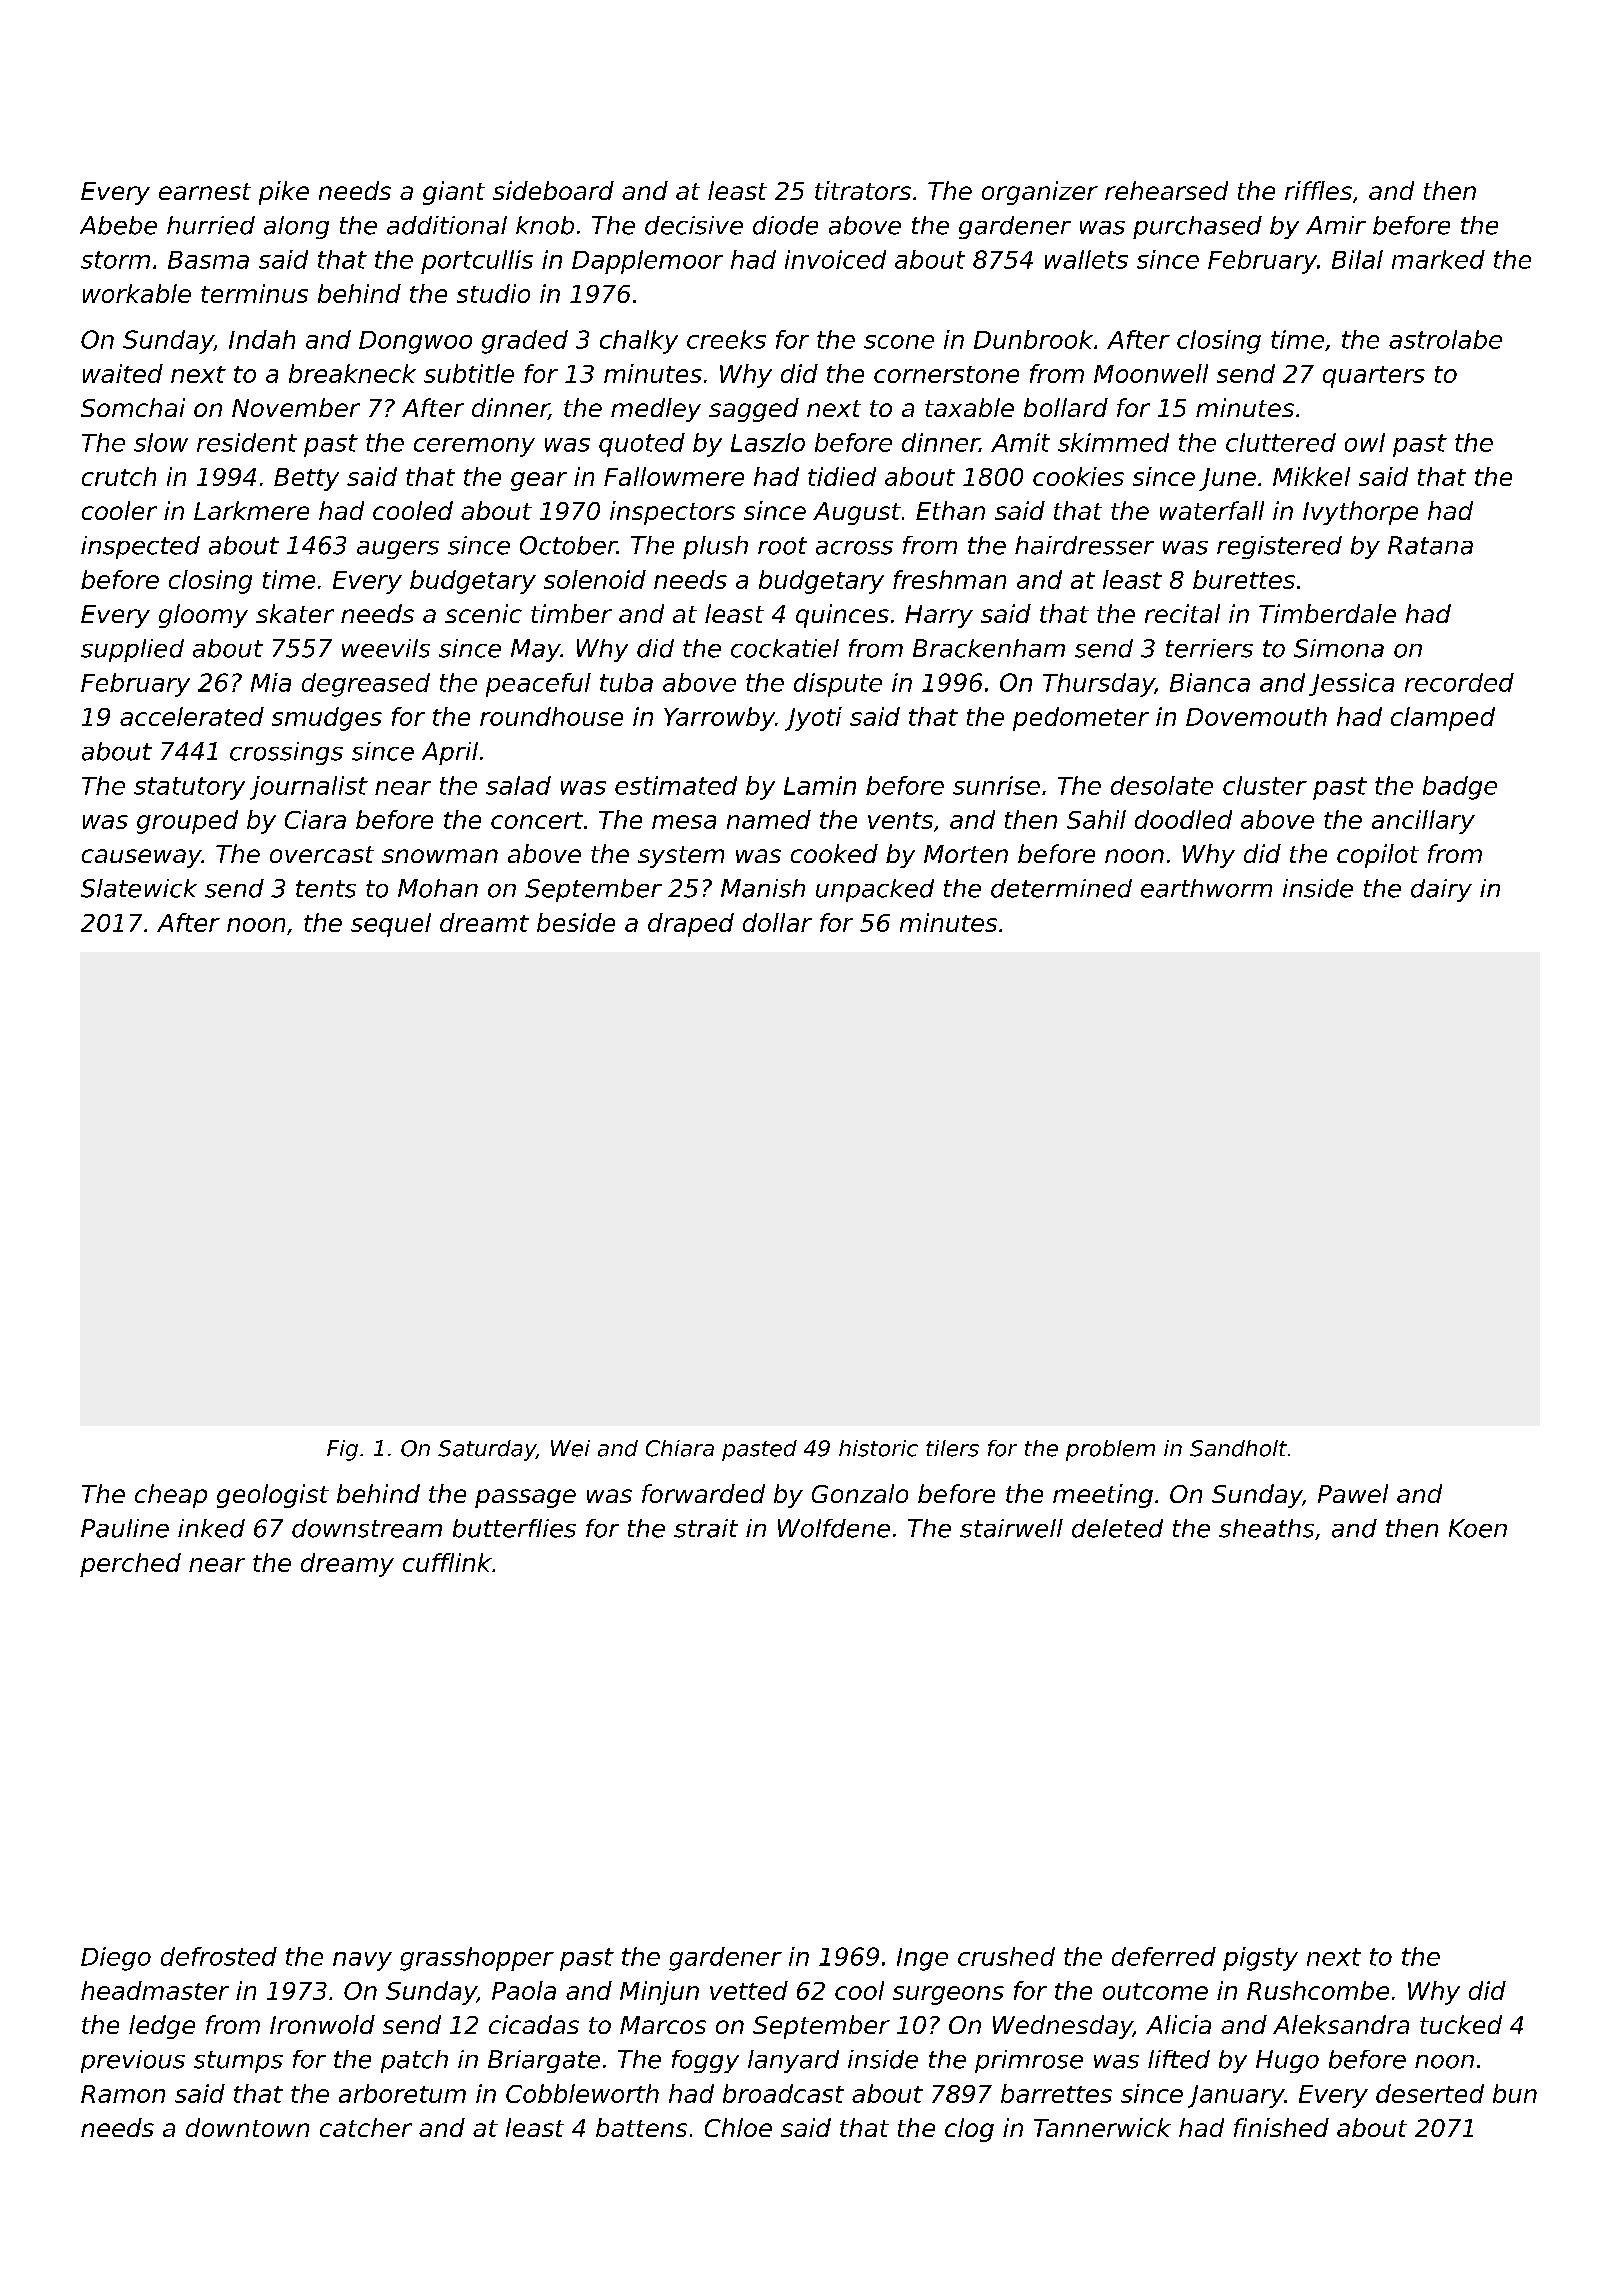  What do you see at coordinates (315, 819) in the screenshot?
I see `Ciara` at bounding box center [315, 819].
